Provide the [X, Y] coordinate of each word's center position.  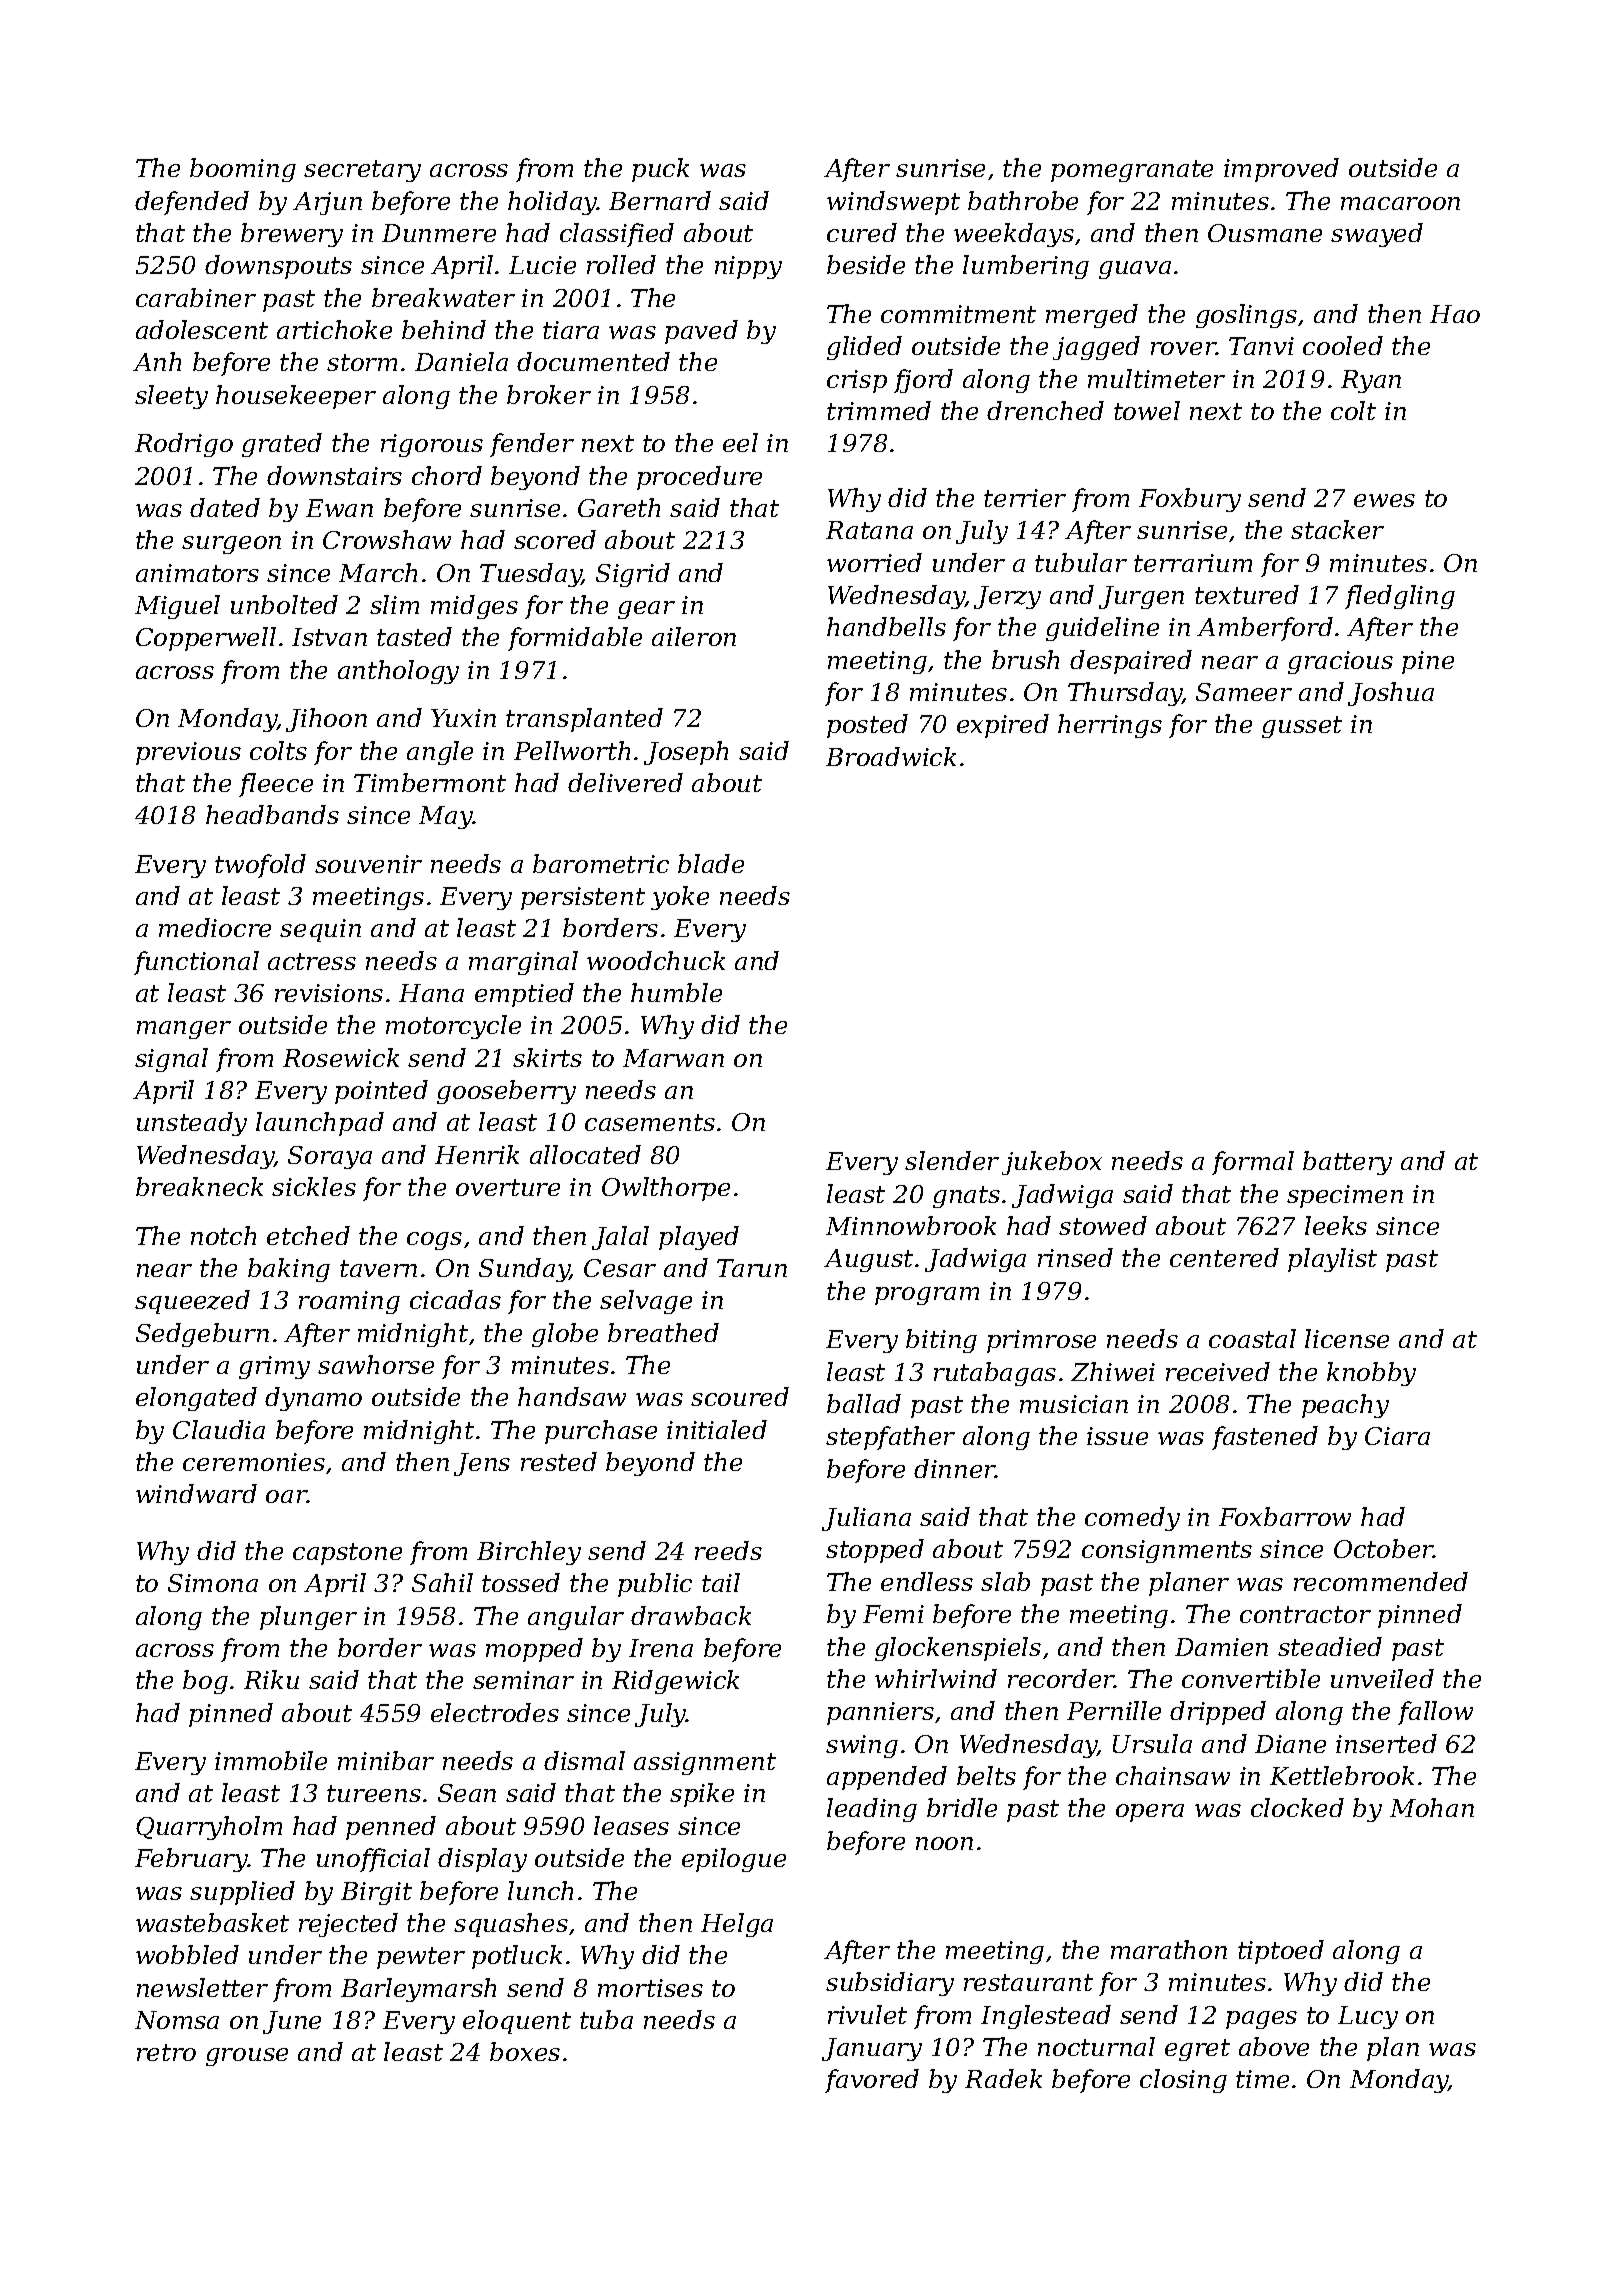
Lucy [1368, 2017]
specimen [1345, 1196]
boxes [525, 2051]
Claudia [219, 1429]
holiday [552, 203]
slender [952, 1160]
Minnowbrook [911, 1225]
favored [872, 2081]
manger [184, 1030]
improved [1281, 170]
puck [660, 170]
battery [1347, 1163]
